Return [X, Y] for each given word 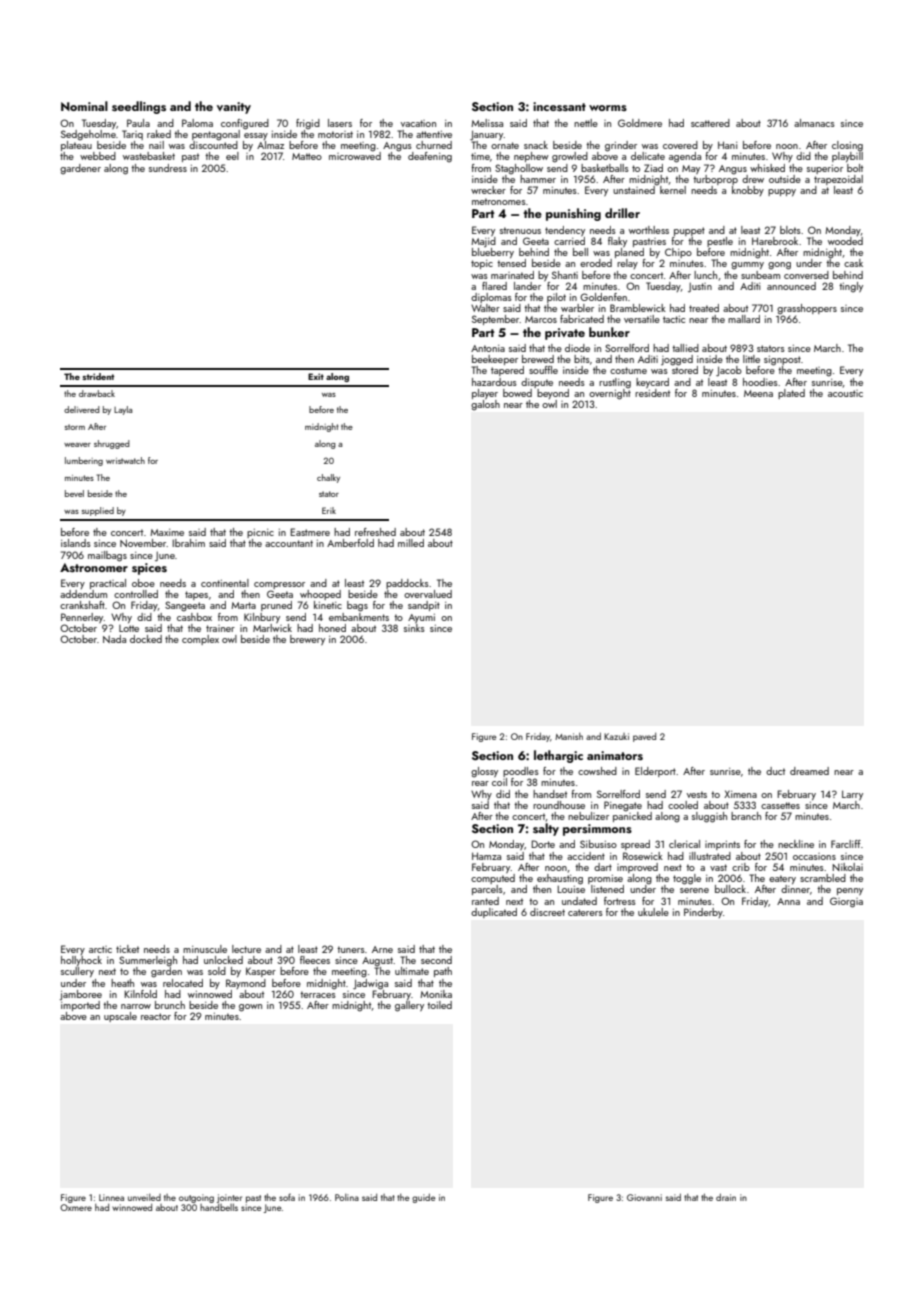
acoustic [845, 393]
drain [726, 1197]
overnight [610, 394]
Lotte [129, 628]
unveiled [144, 1197]
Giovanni [644, 1197]
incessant [559, 106]
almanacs [814, 123]
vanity [234, 108]
